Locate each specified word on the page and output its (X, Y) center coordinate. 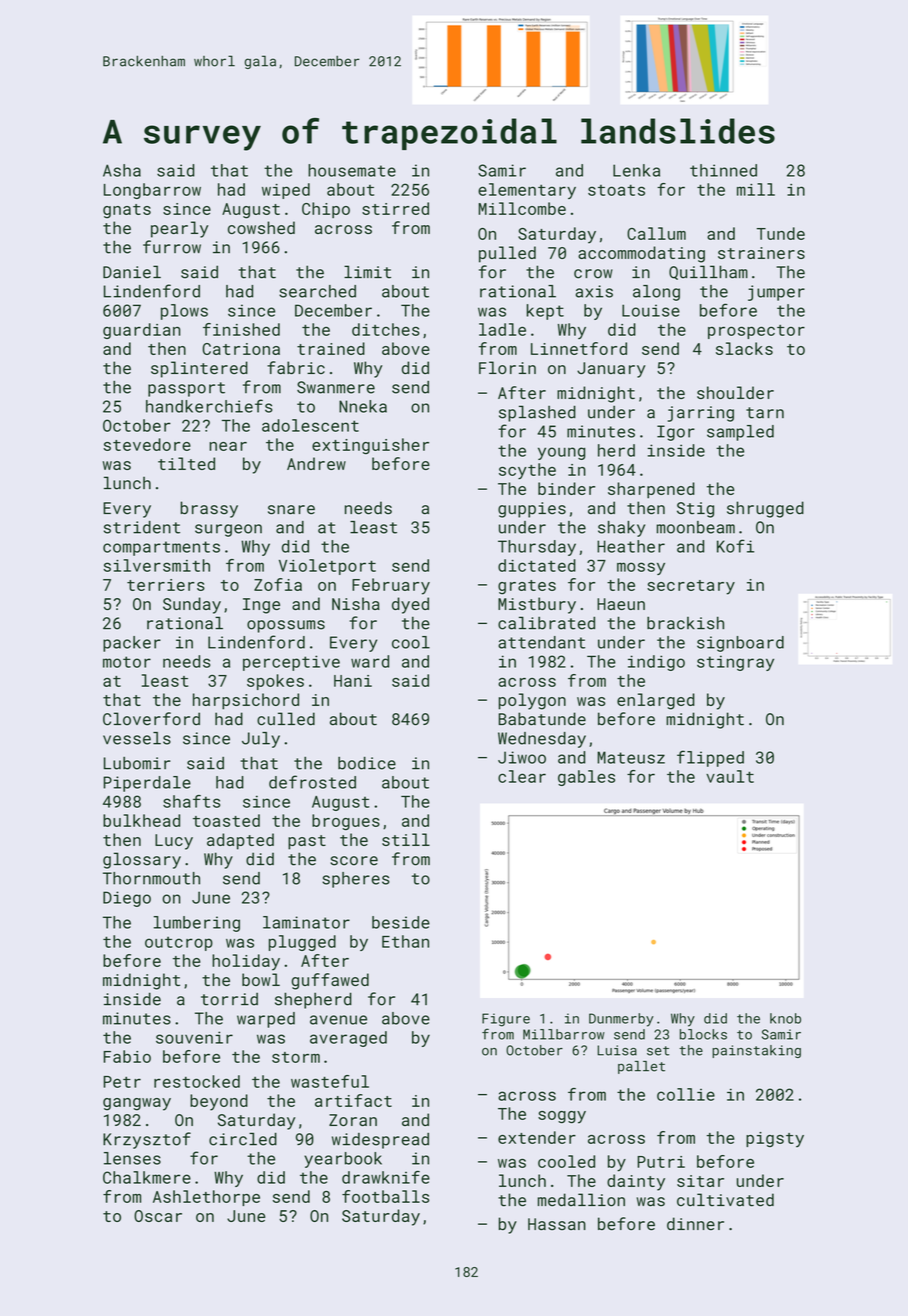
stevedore (147, 444)
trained (331, 348)
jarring (701, 414)
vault (730, 776)
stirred (395, 208)
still (406, 839)
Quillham (708, 272)
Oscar (158, 1216)
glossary (142, 860)
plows (184, 312)
